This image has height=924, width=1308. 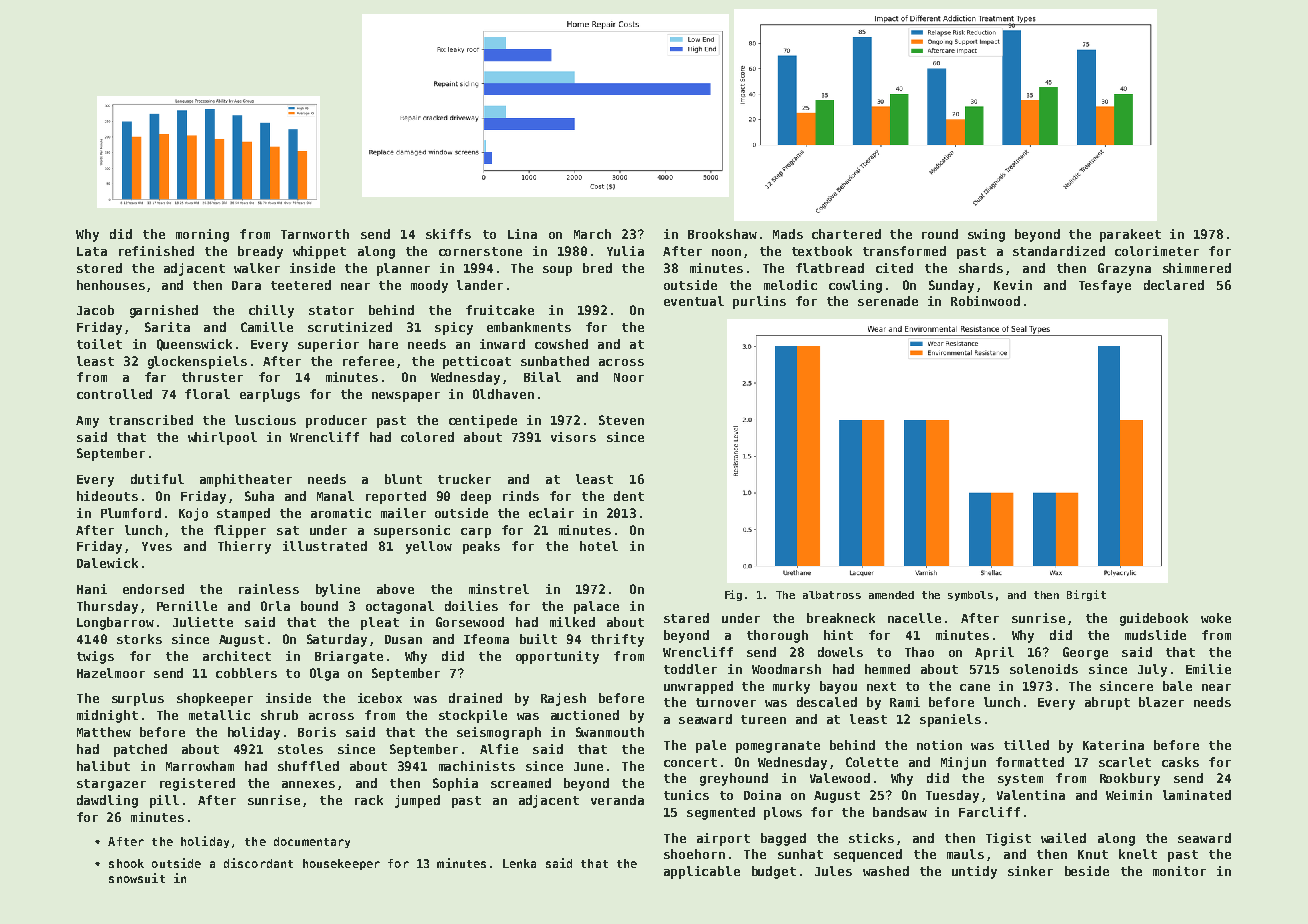 What do you see at coordinates (597, 268) in the image?
I see `bred` at bounding box center [597, 268].
